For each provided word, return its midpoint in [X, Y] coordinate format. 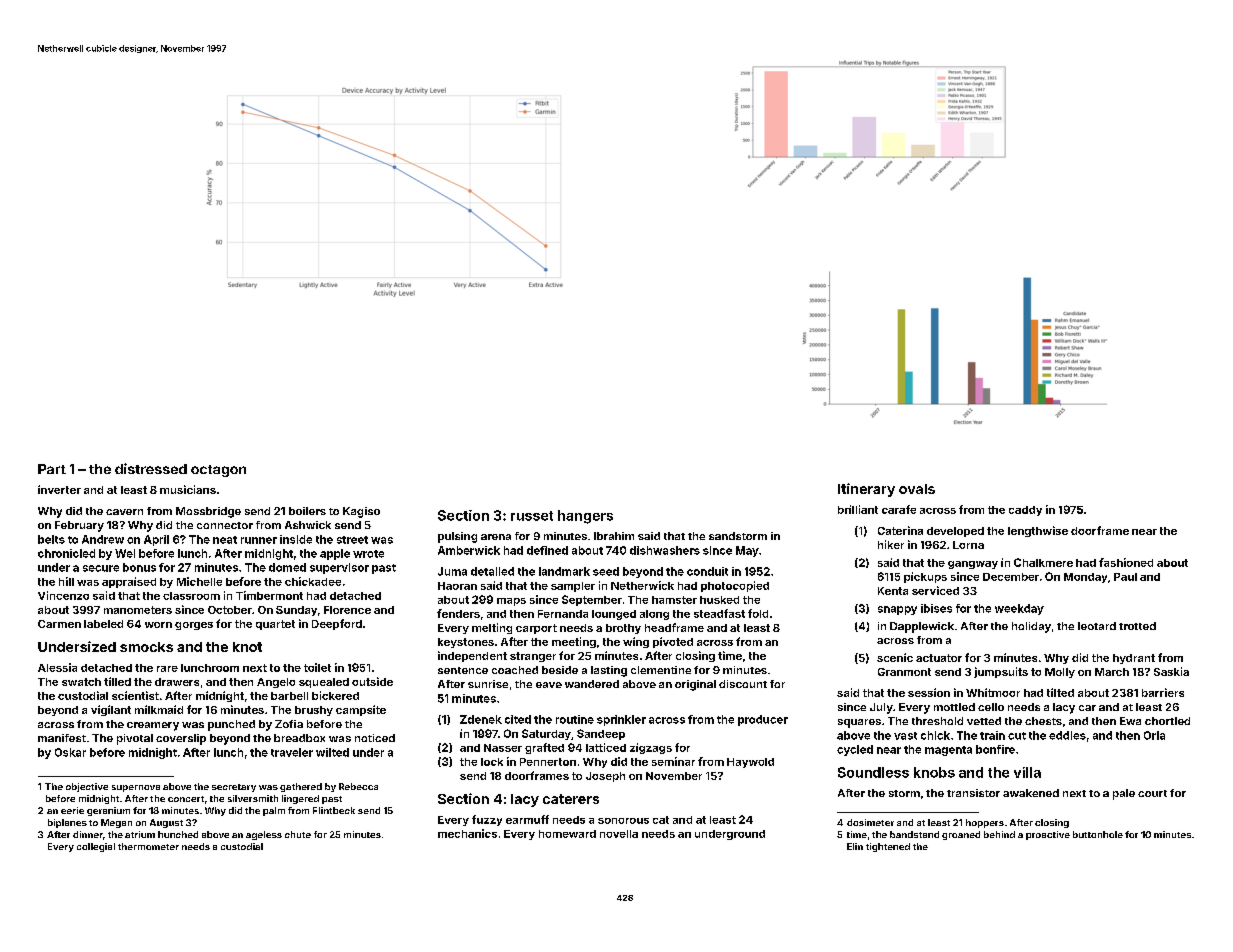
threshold [937, 721]
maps [511, 602]
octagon [218, 471]
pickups [925, 577]
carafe [899, 509]
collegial [96, 847]
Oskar [70, 752]
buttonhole [1098, 834]
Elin [855, 846]
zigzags [651, 748]
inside [296, 539]
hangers [585, 517]
